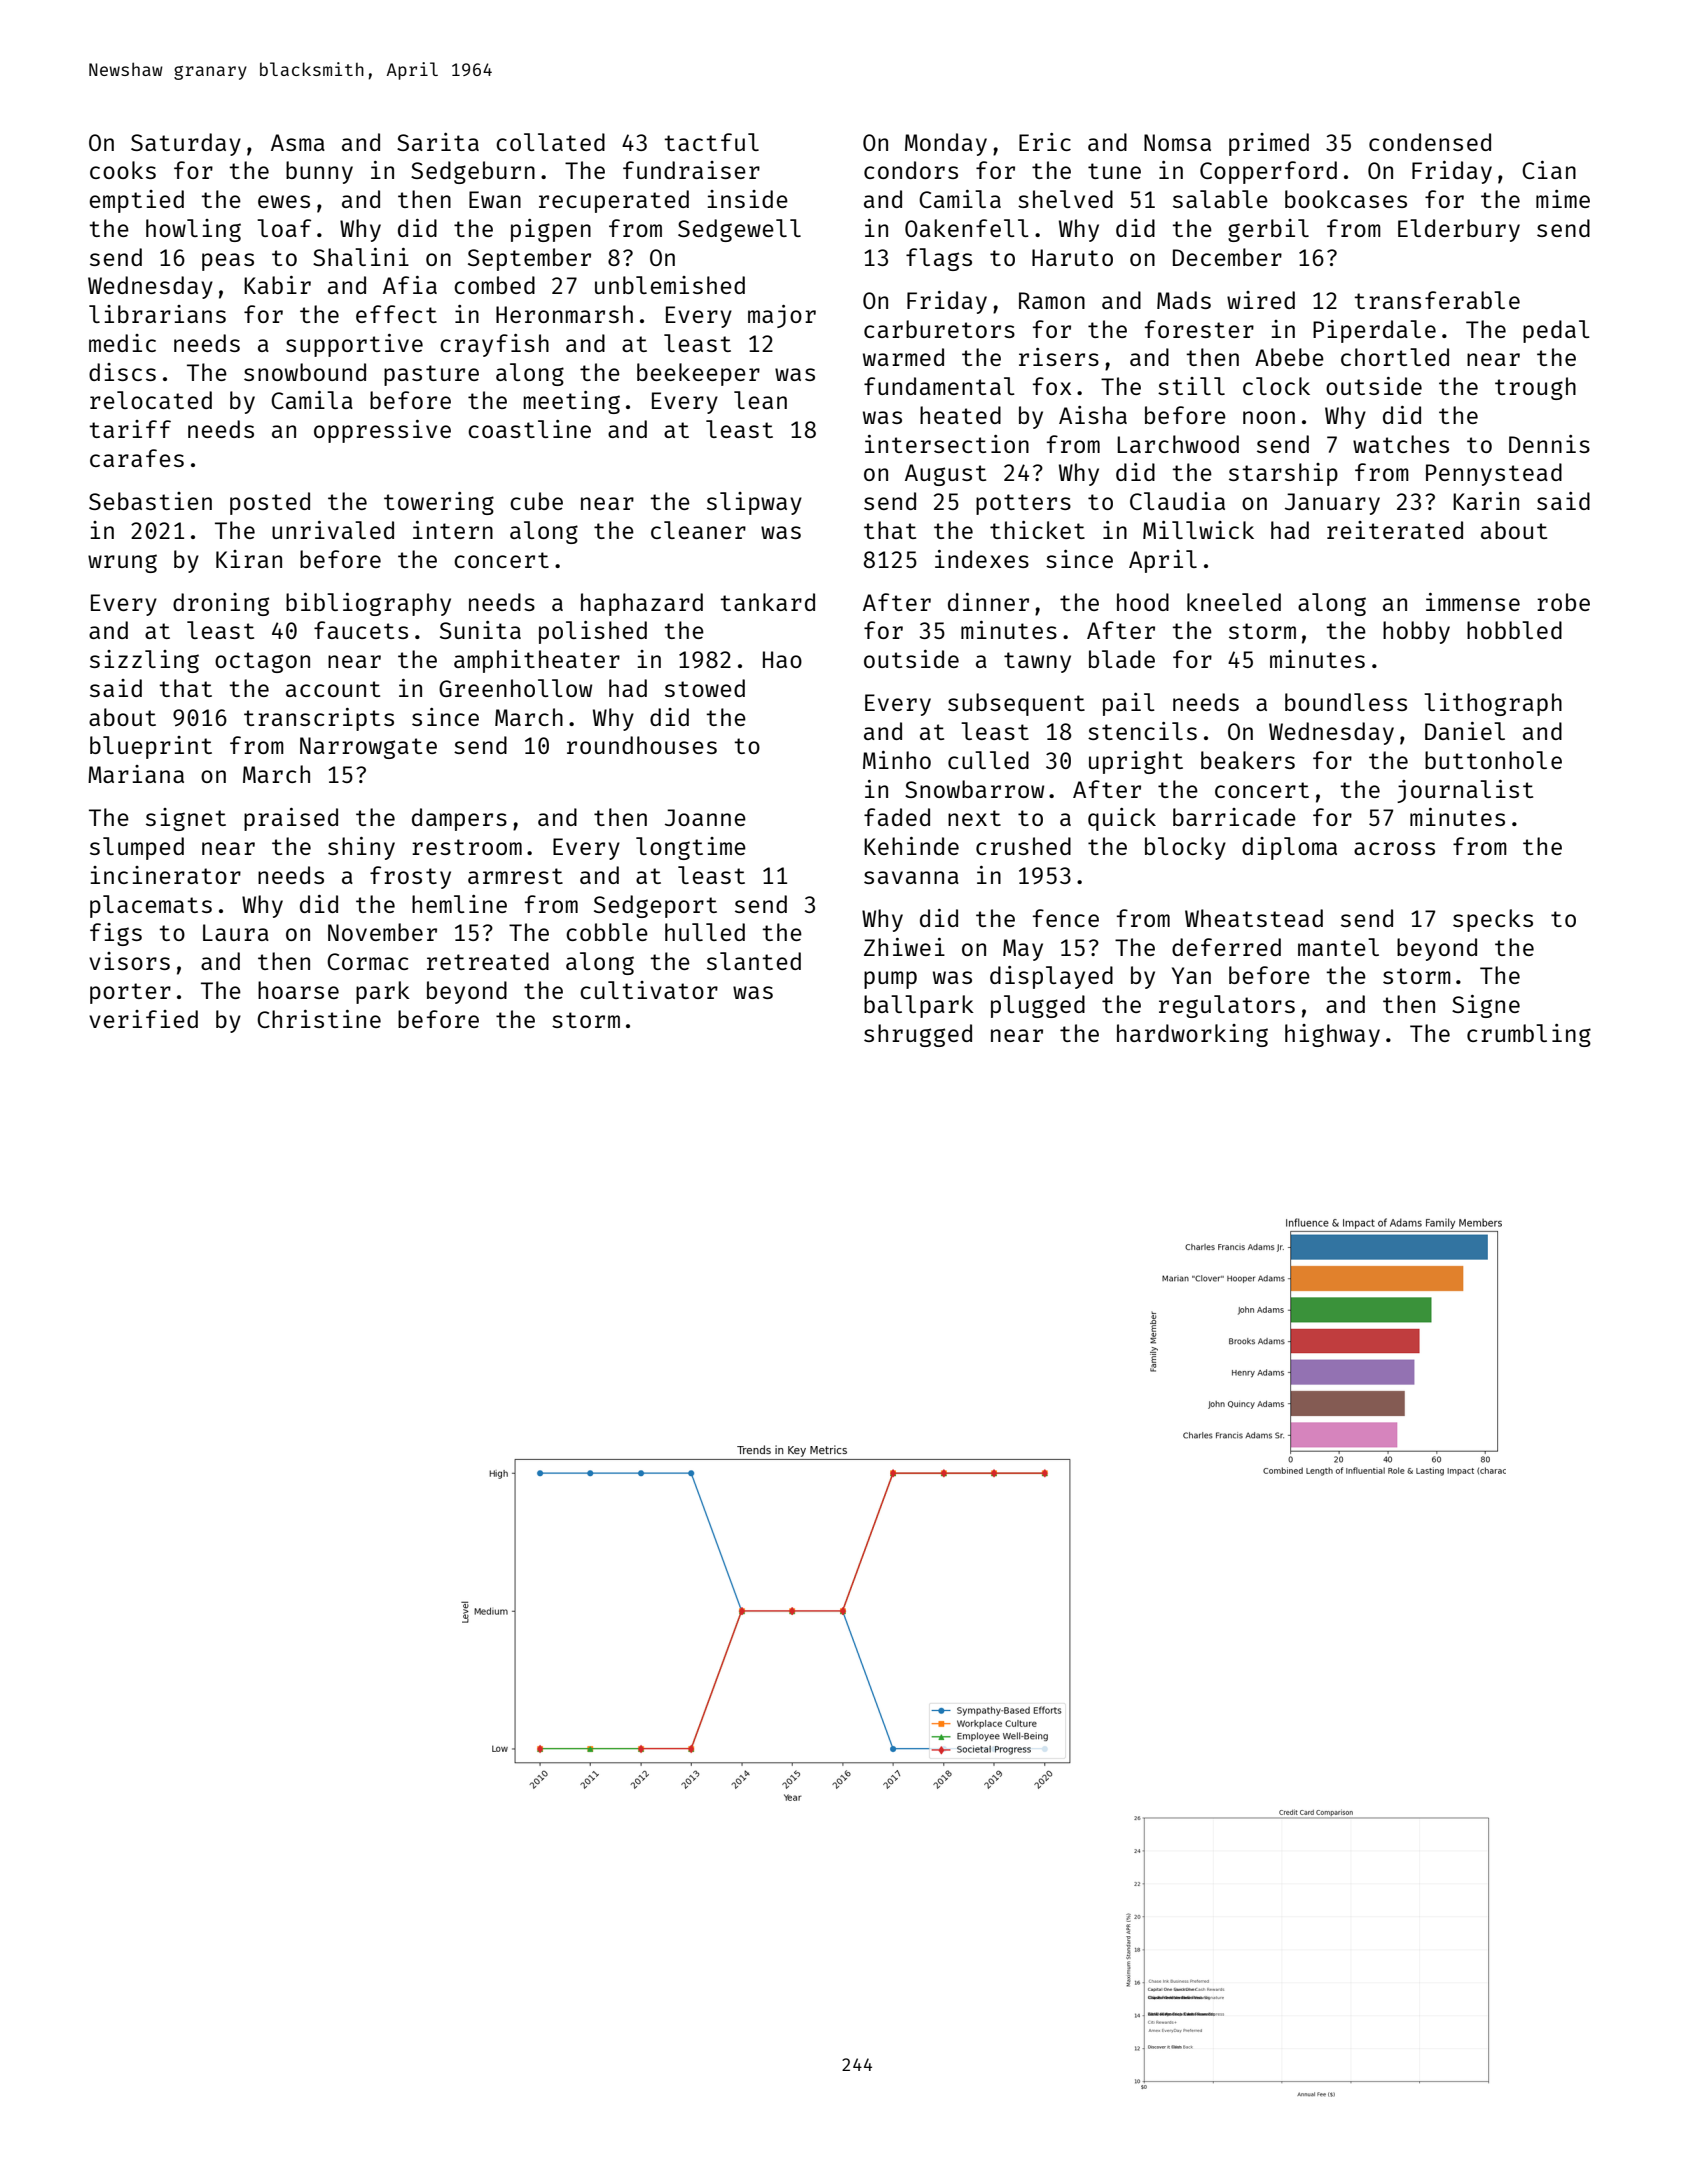  I want to click on primed, so click(1269, 144).
